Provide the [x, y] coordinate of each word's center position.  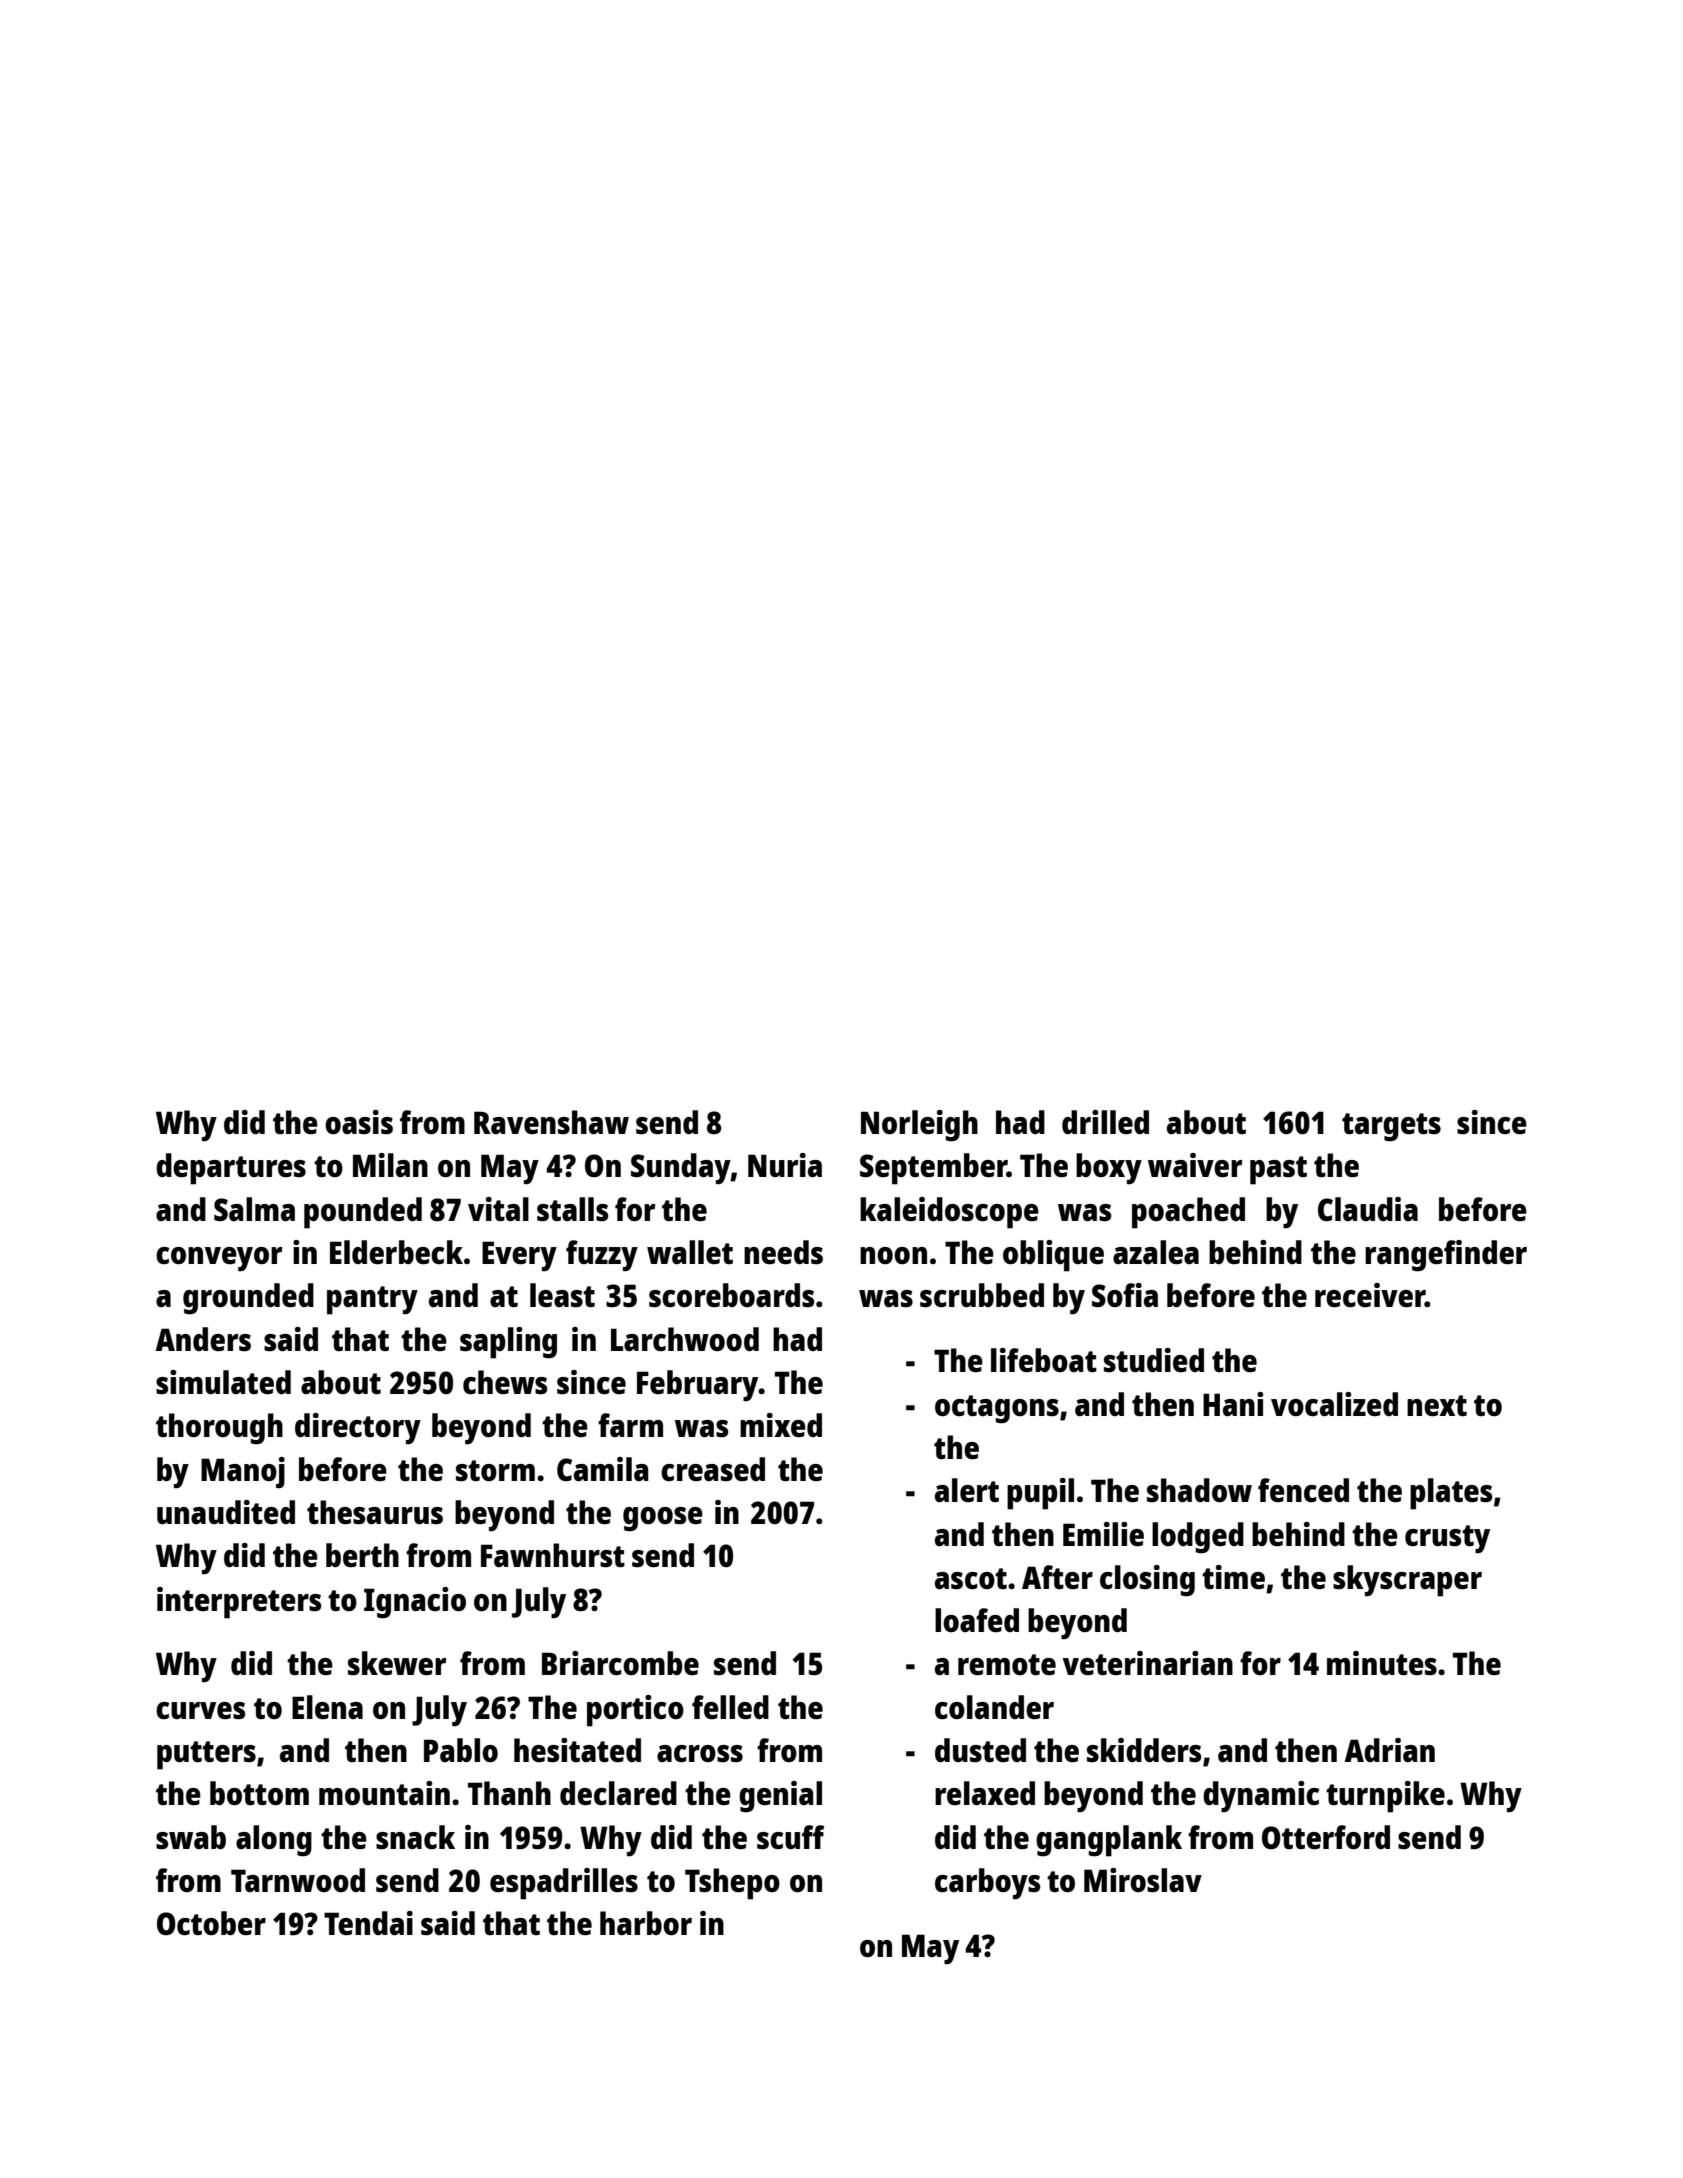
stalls [572, 1209]
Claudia [1368, 1209]
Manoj [243, 1473]
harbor [646, 1923]
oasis [359, 1122]
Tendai [368, 1923]
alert [967, 1490]
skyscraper [1407, 1581]
